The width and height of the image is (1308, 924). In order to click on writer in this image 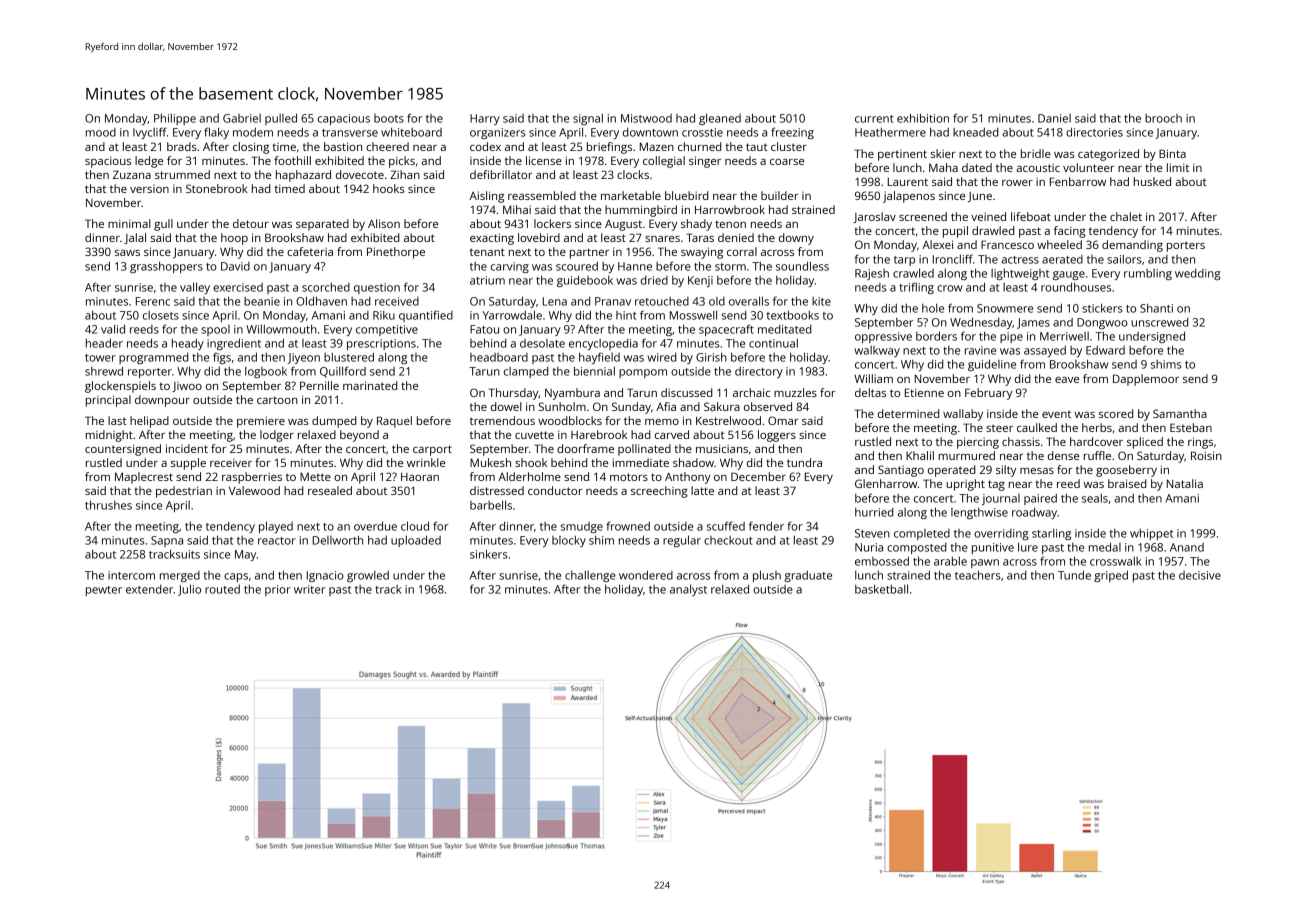, I will do `click(309, 589)`.
